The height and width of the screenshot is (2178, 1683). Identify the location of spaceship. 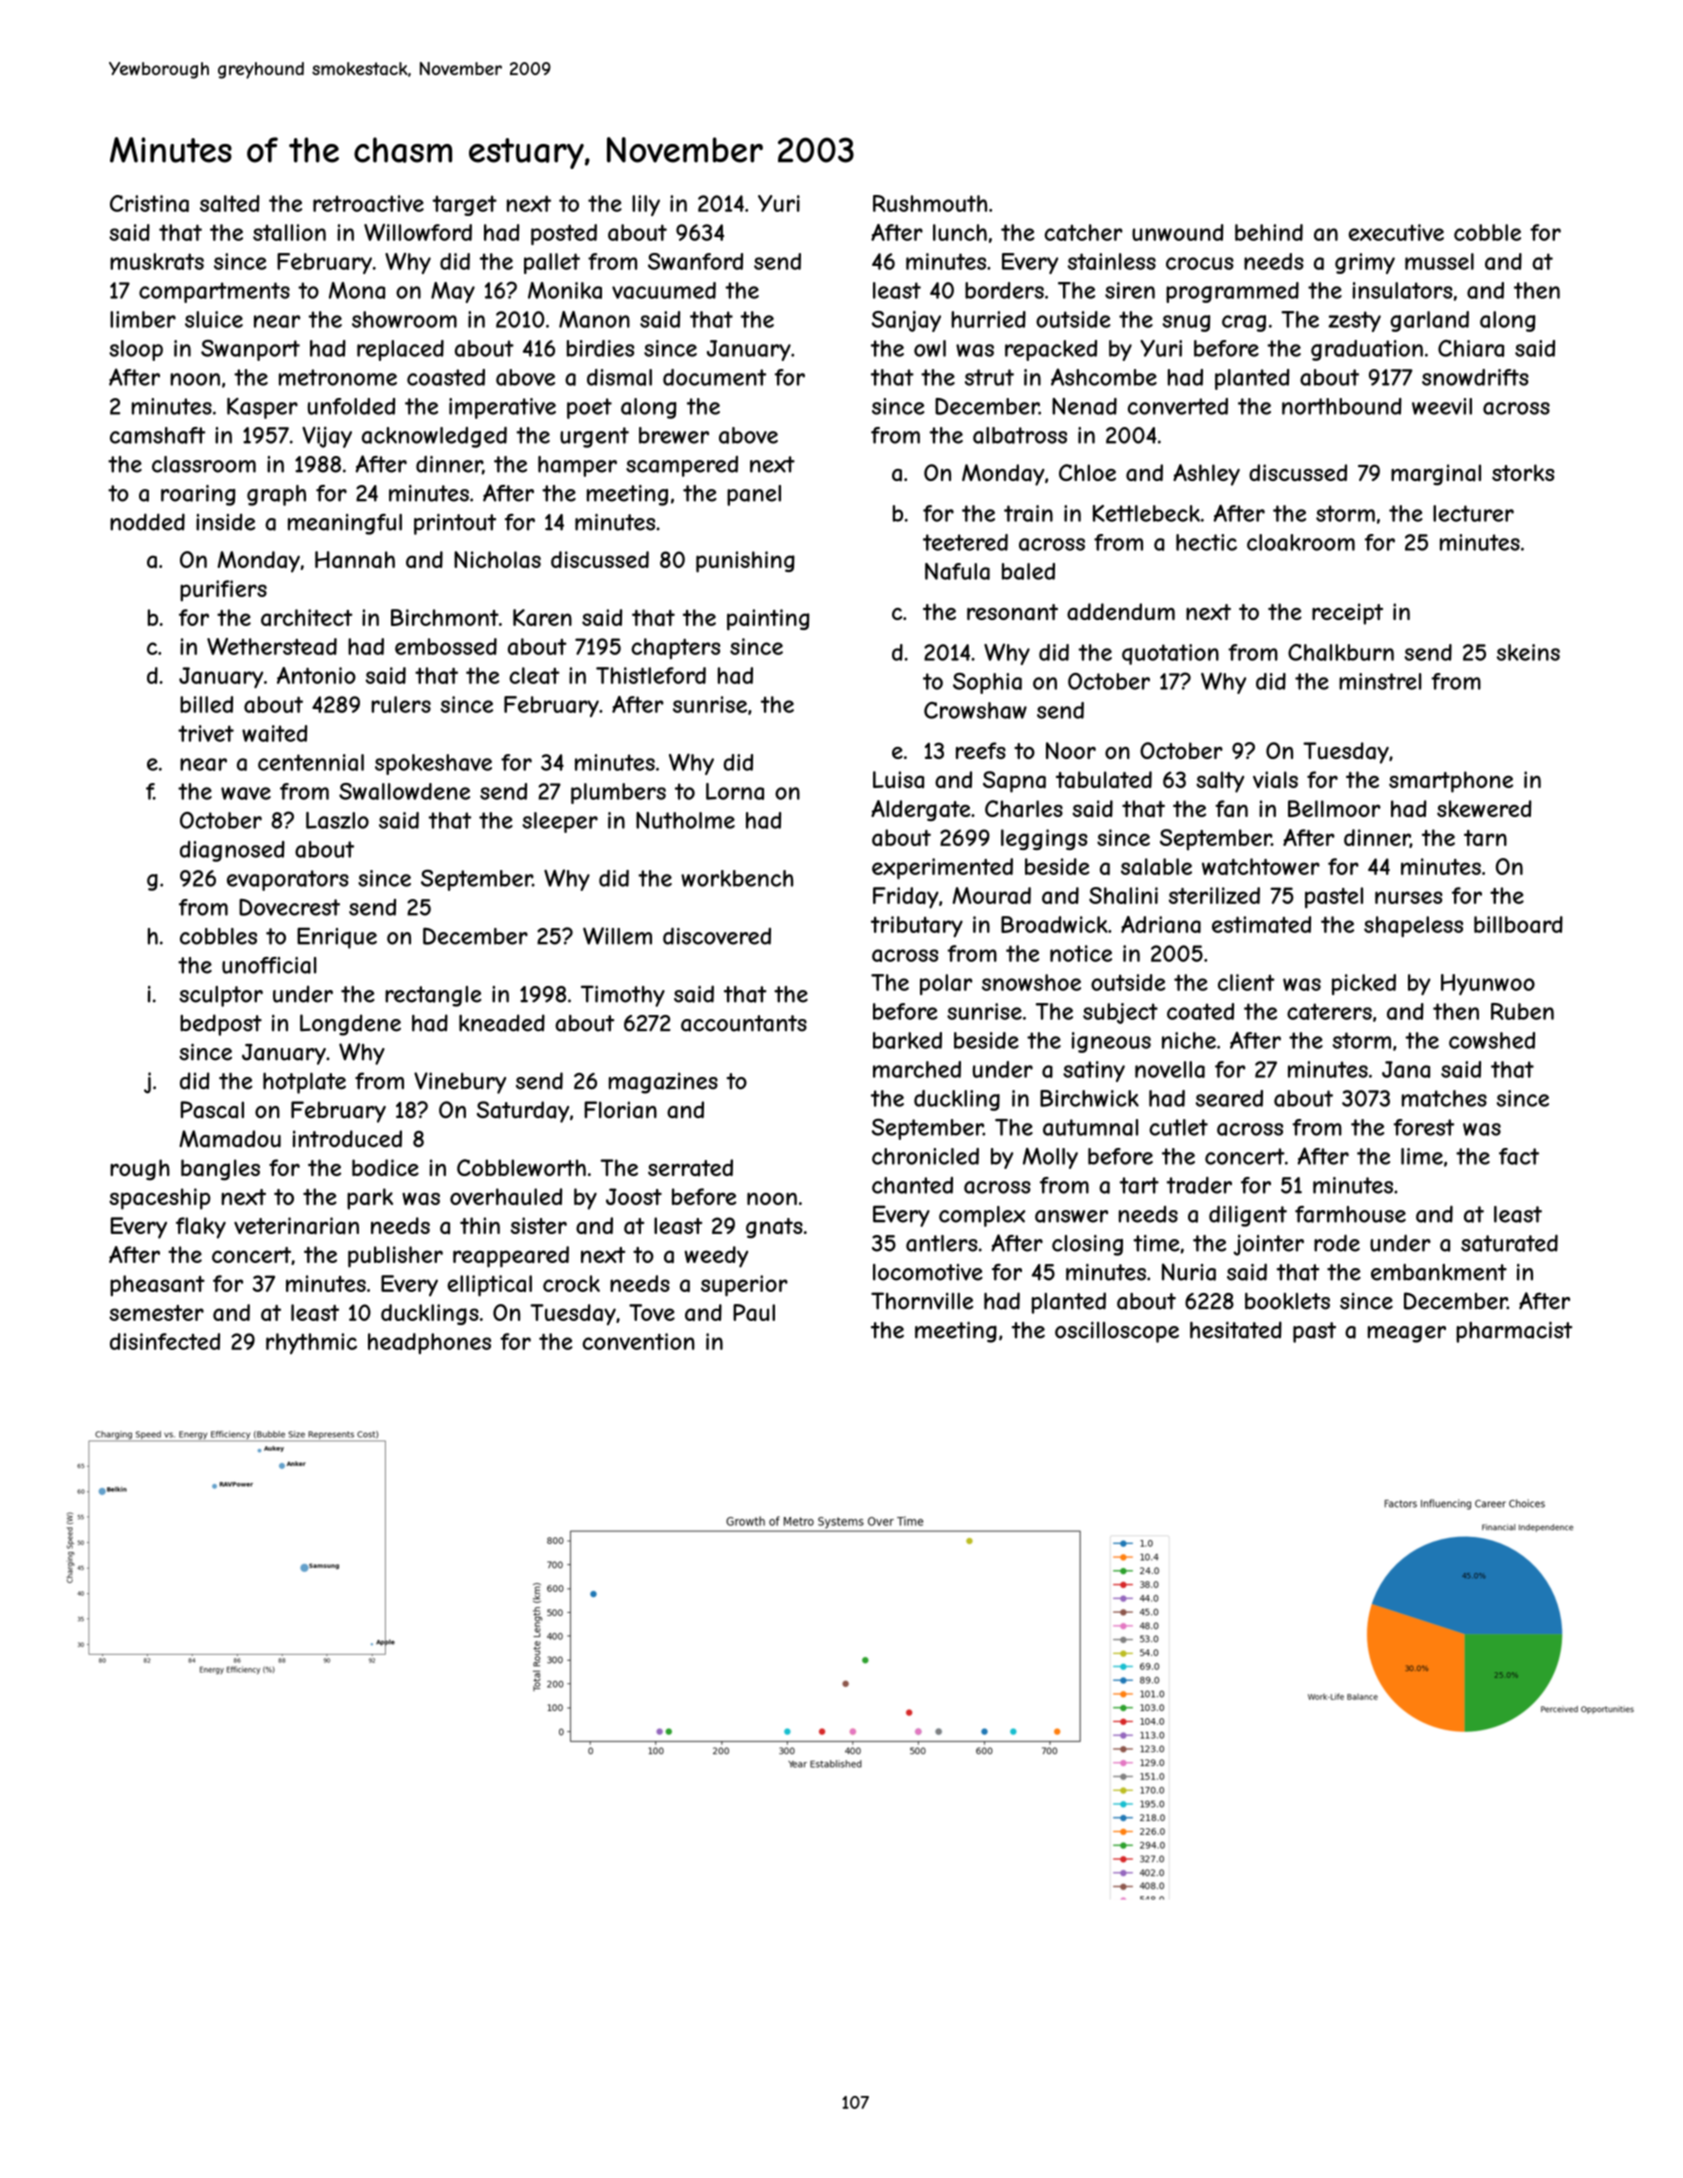
(160, 1199).
